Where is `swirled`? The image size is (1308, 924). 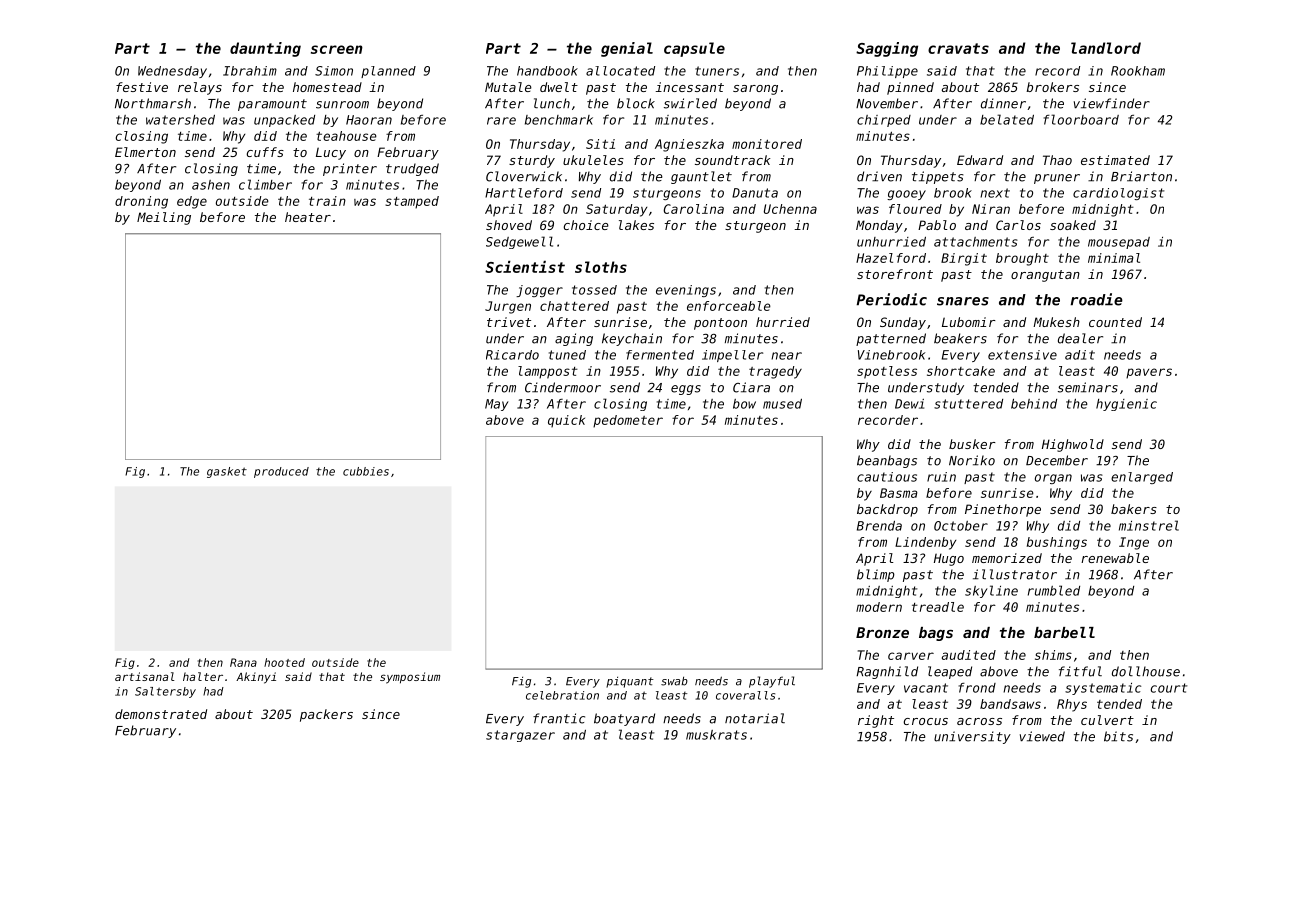 swirled is located at coordinates (690, 103).
